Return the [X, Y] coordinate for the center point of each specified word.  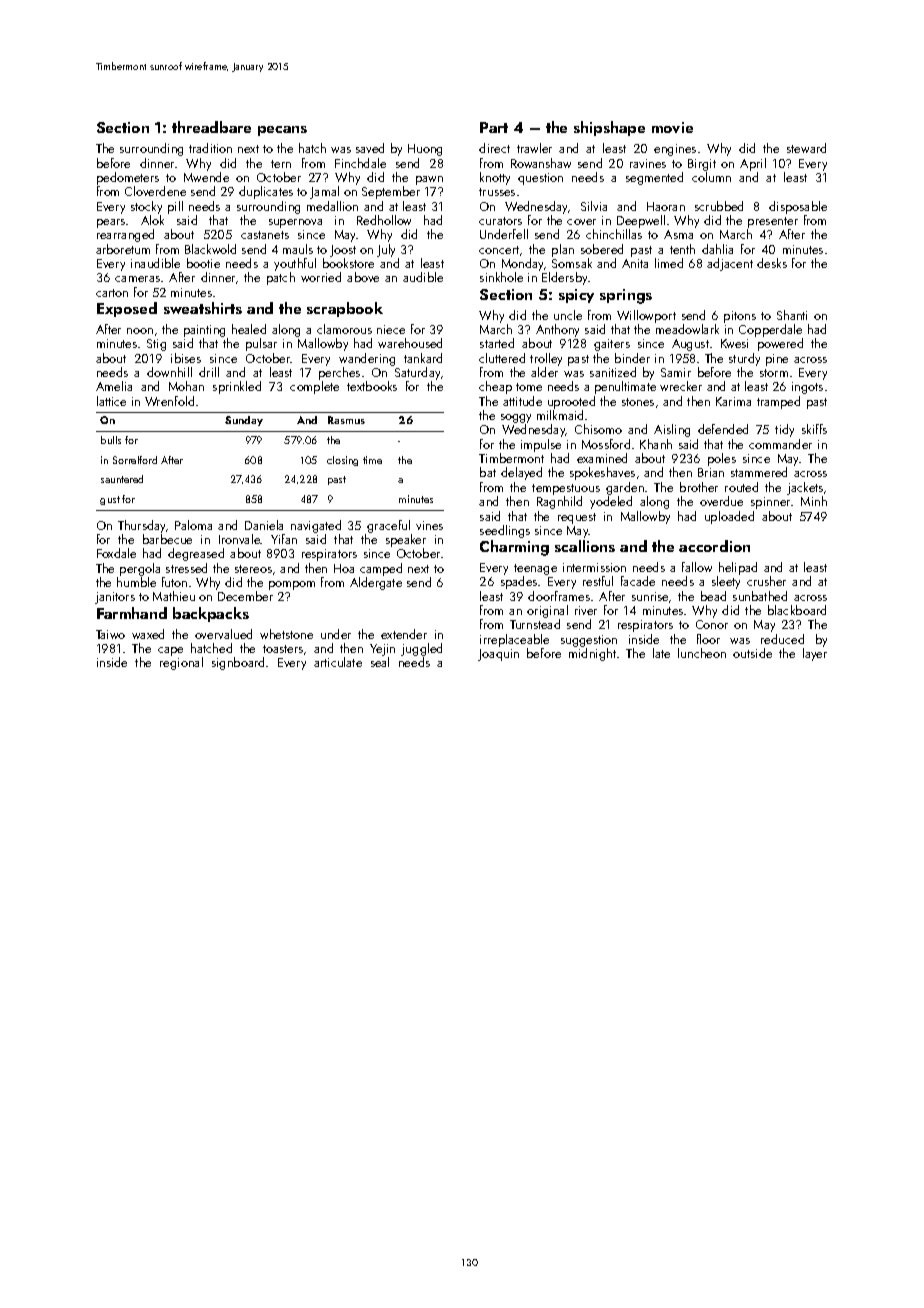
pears [111, 223]
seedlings [505, 531]
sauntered [122, 479]
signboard [238, 663]
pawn [429, 180]
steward [806, 148]
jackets [805, 488]
